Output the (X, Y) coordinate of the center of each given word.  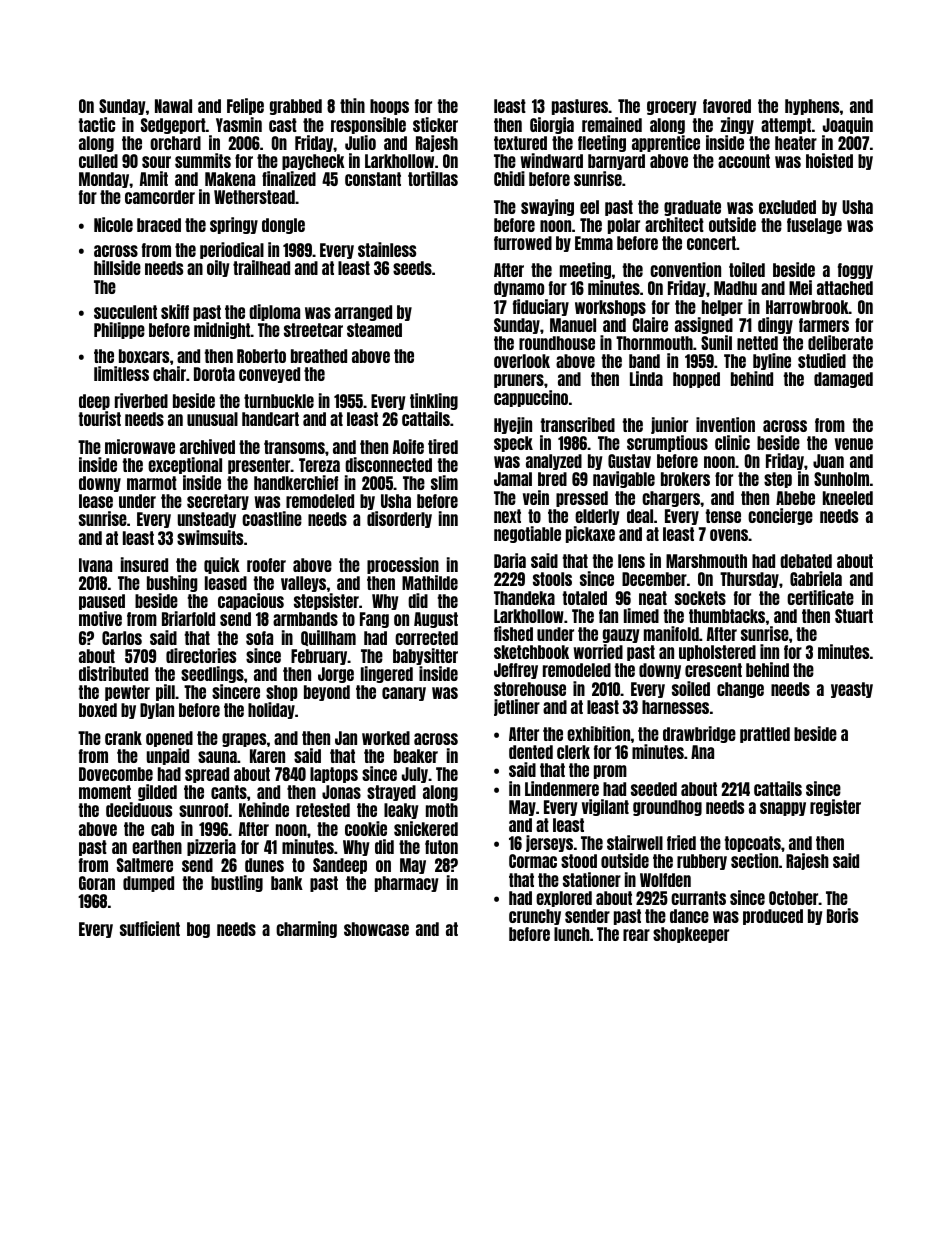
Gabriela (816, 578)
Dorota (214, 374)
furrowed (523, 243)
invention (725, 424)
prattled (765, 735)
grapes (244, 740)
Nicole (113, 224)
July (415, 775)
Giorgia (552, 125)
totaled (585, 598)
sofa (259, 638)
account (744, 161)
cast (283, 125)
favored (727, 106)
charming (306, 929)
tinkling (434, 401)
